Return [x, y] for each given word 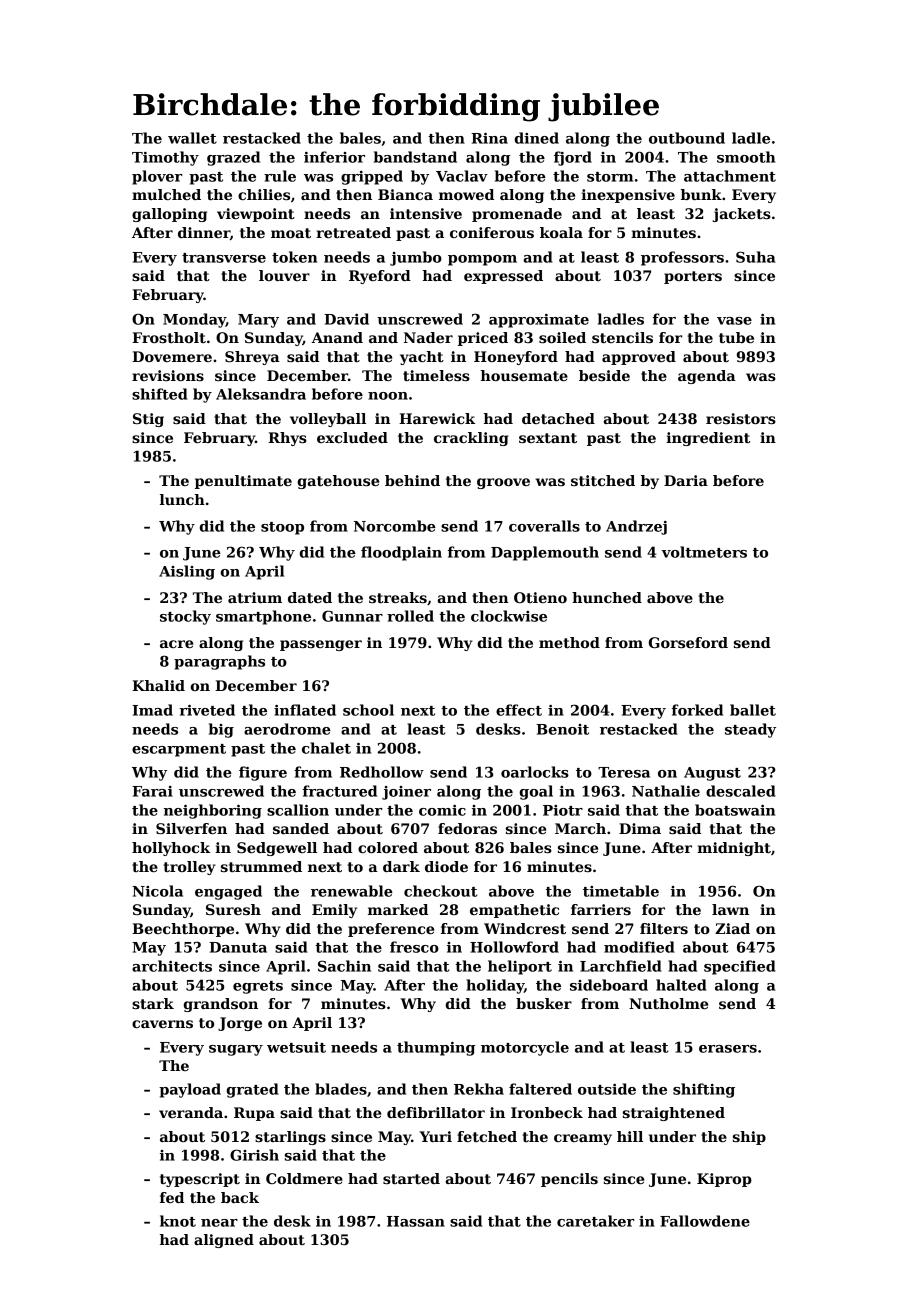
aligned [224, 1241]
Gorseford [688, 642]
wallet [192, 138]
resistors [741, 418]
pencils [569, 1180]
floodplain [401, 553]
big [221, 730]
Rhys [287, 439]
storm [610, 177]
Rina [489, 138]
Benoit [562, 729]
